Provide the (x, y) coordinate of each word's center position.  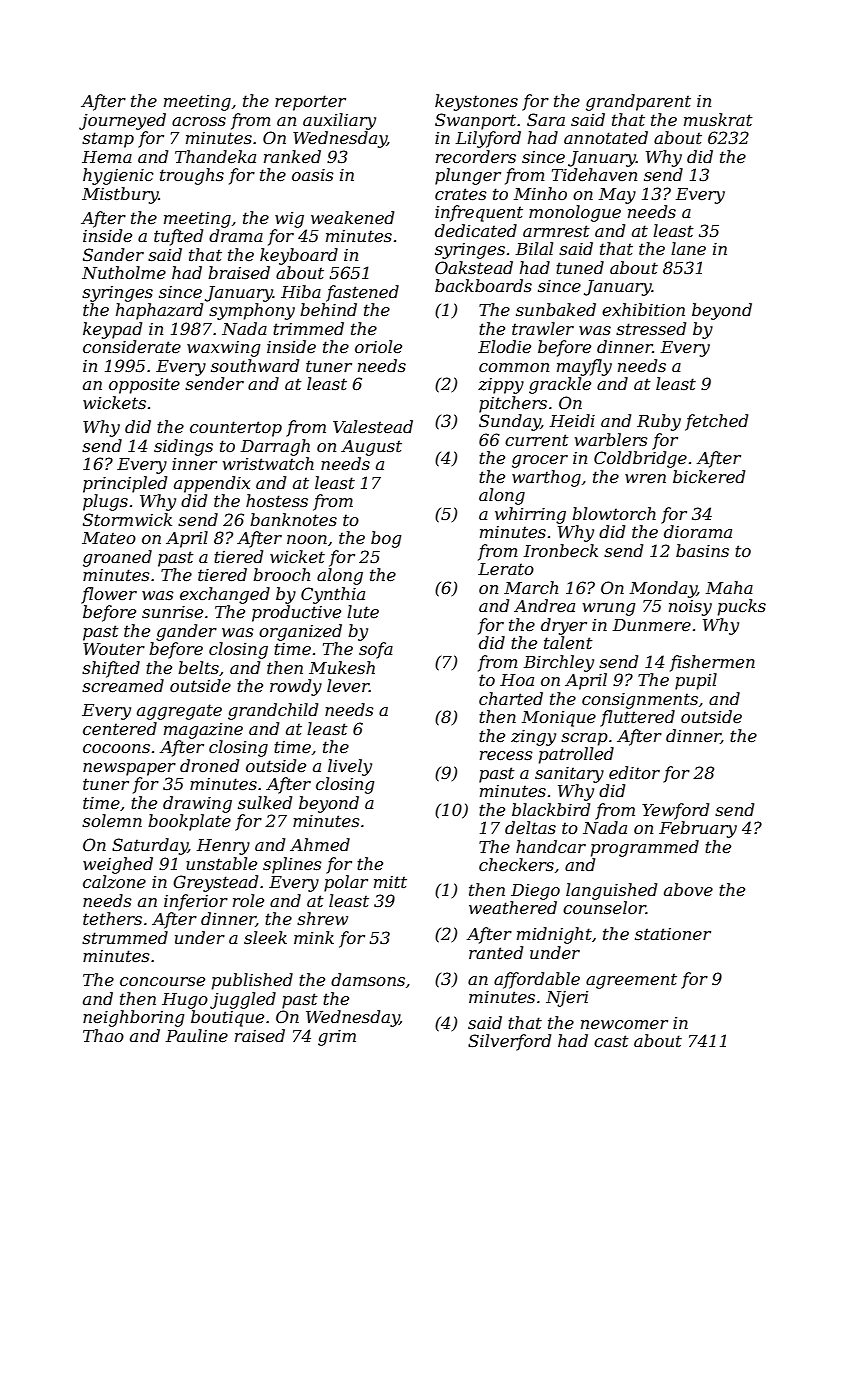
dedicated (476, 230)
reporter (310, 103)
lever (348, 685)
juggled (243, 1000)
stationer (673, 934)
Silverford (509, 1042)
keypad (112, 330)
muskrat (718, 119)
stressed (651, 328)
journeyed (122, 121)
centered (120, 728)
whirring (530, 515)
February (698, 829)
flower (109, 595)
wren (645, 478)
